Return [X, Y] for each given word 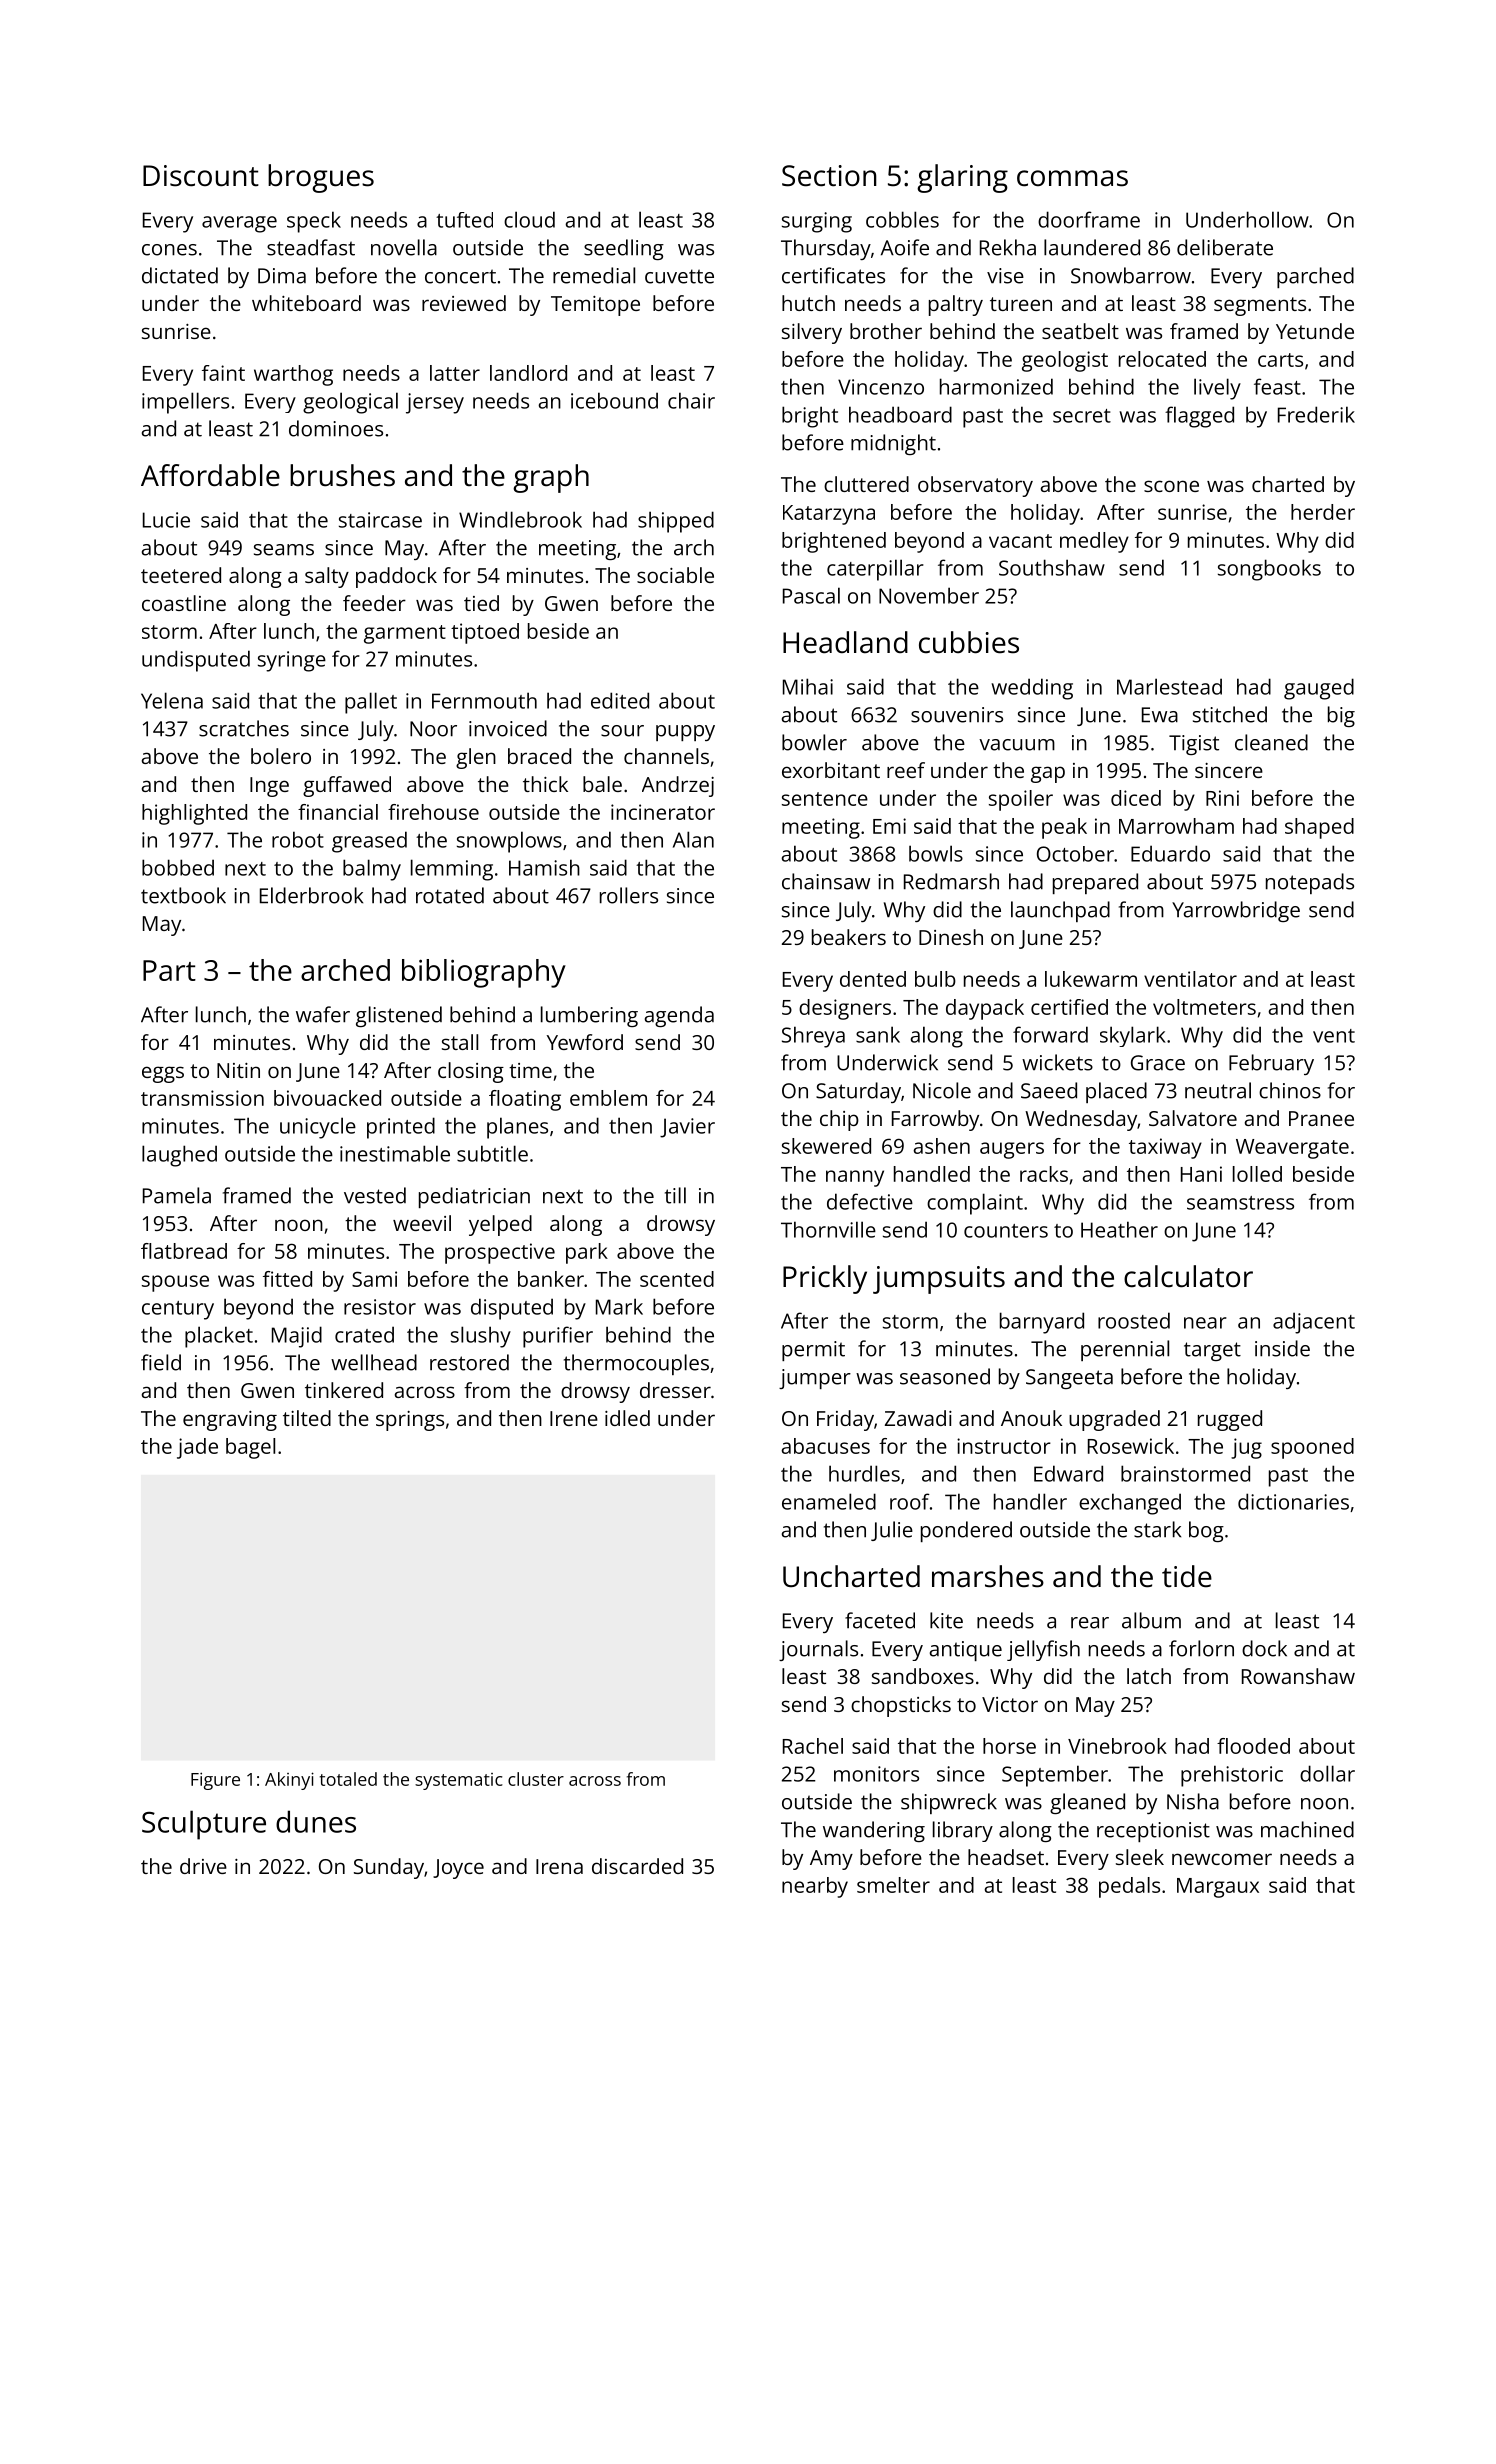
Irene [574, 1418]
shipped [676, 522]
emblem [608, 1098]
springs [410, 1421]
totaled [348, 1779]
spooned [1312, 1448]
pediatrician [474, 1197]
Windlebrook [520, 519]
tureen [1021, 304]
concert [460, 276]
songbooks [1269, 570]
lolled [1257, 1174]
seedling [624, 249]
